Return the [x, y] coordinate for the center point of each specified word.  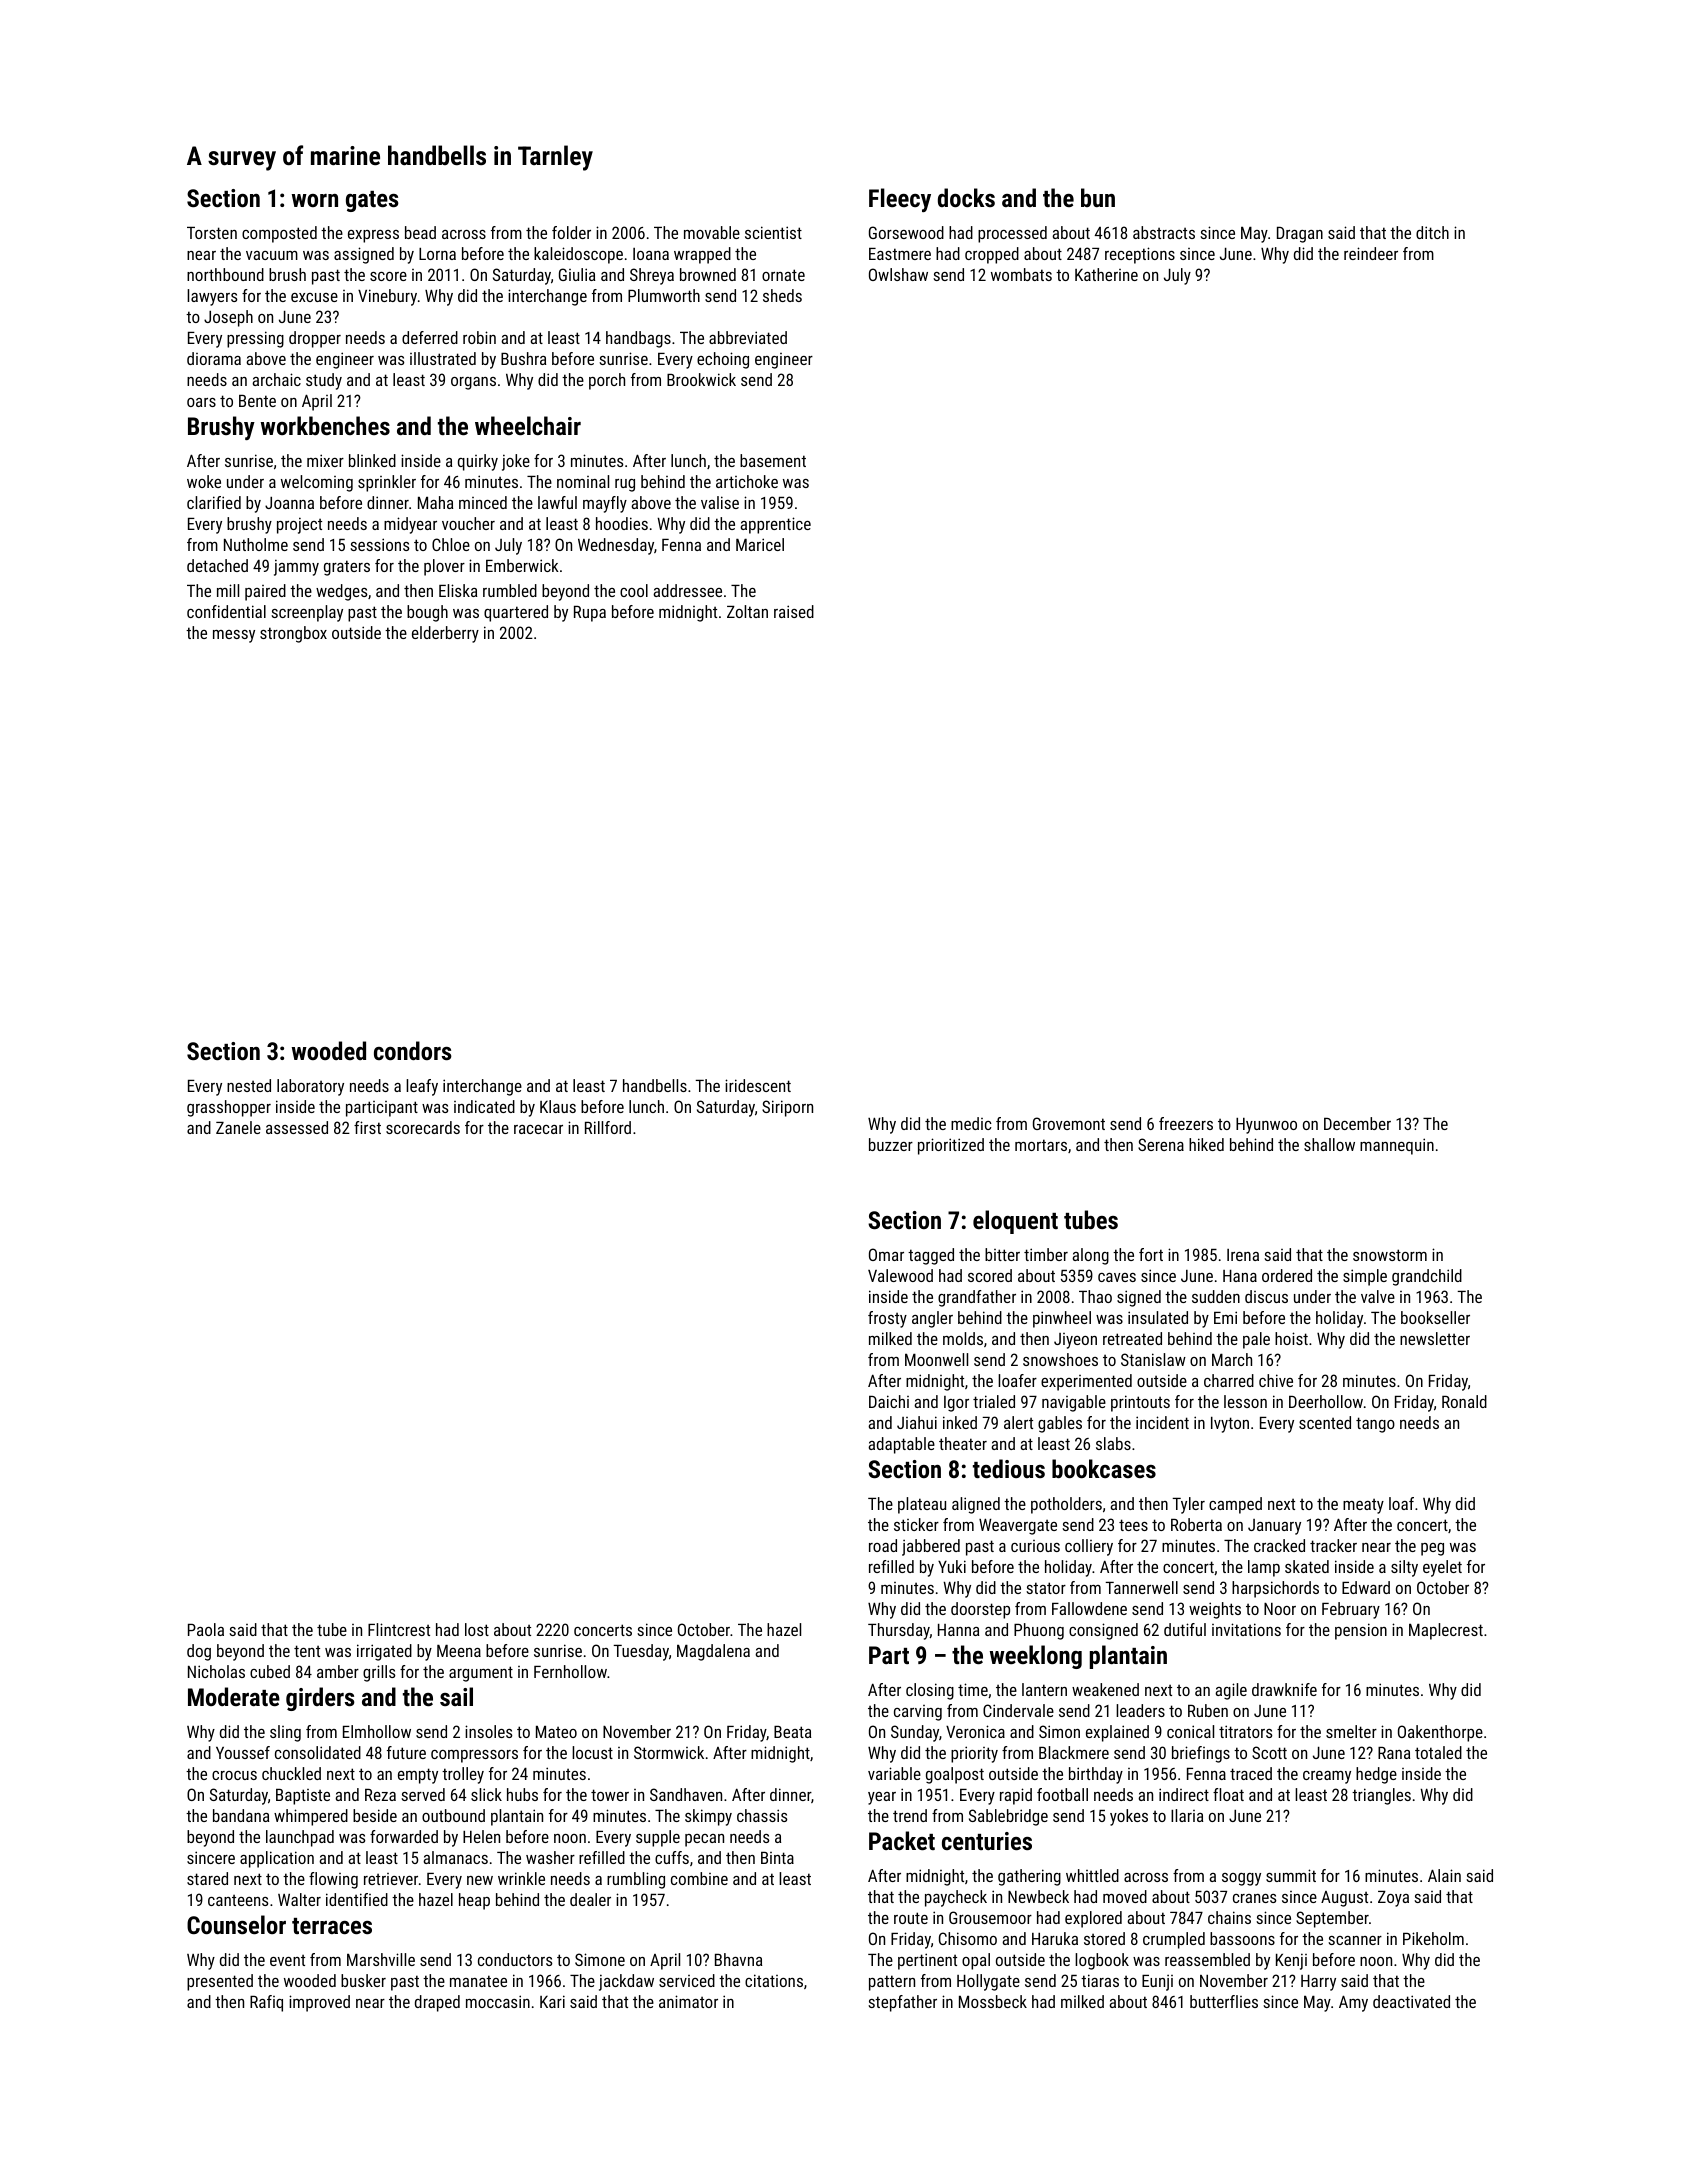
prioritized [951, 1146]
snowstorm [1390, 1255]
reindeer [1371, 253]
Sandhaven [686, 1794]
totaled [1438, 1752]
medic [971, 1123]
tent [307, 1651]
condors [413, 1050]
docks [966, 197]
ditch [1432, 232]
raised [794, 611]
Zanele [238, 1127]
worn [315, 200]
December [1357, 1123]
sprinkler [387, 483]
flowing [333, 1880]
